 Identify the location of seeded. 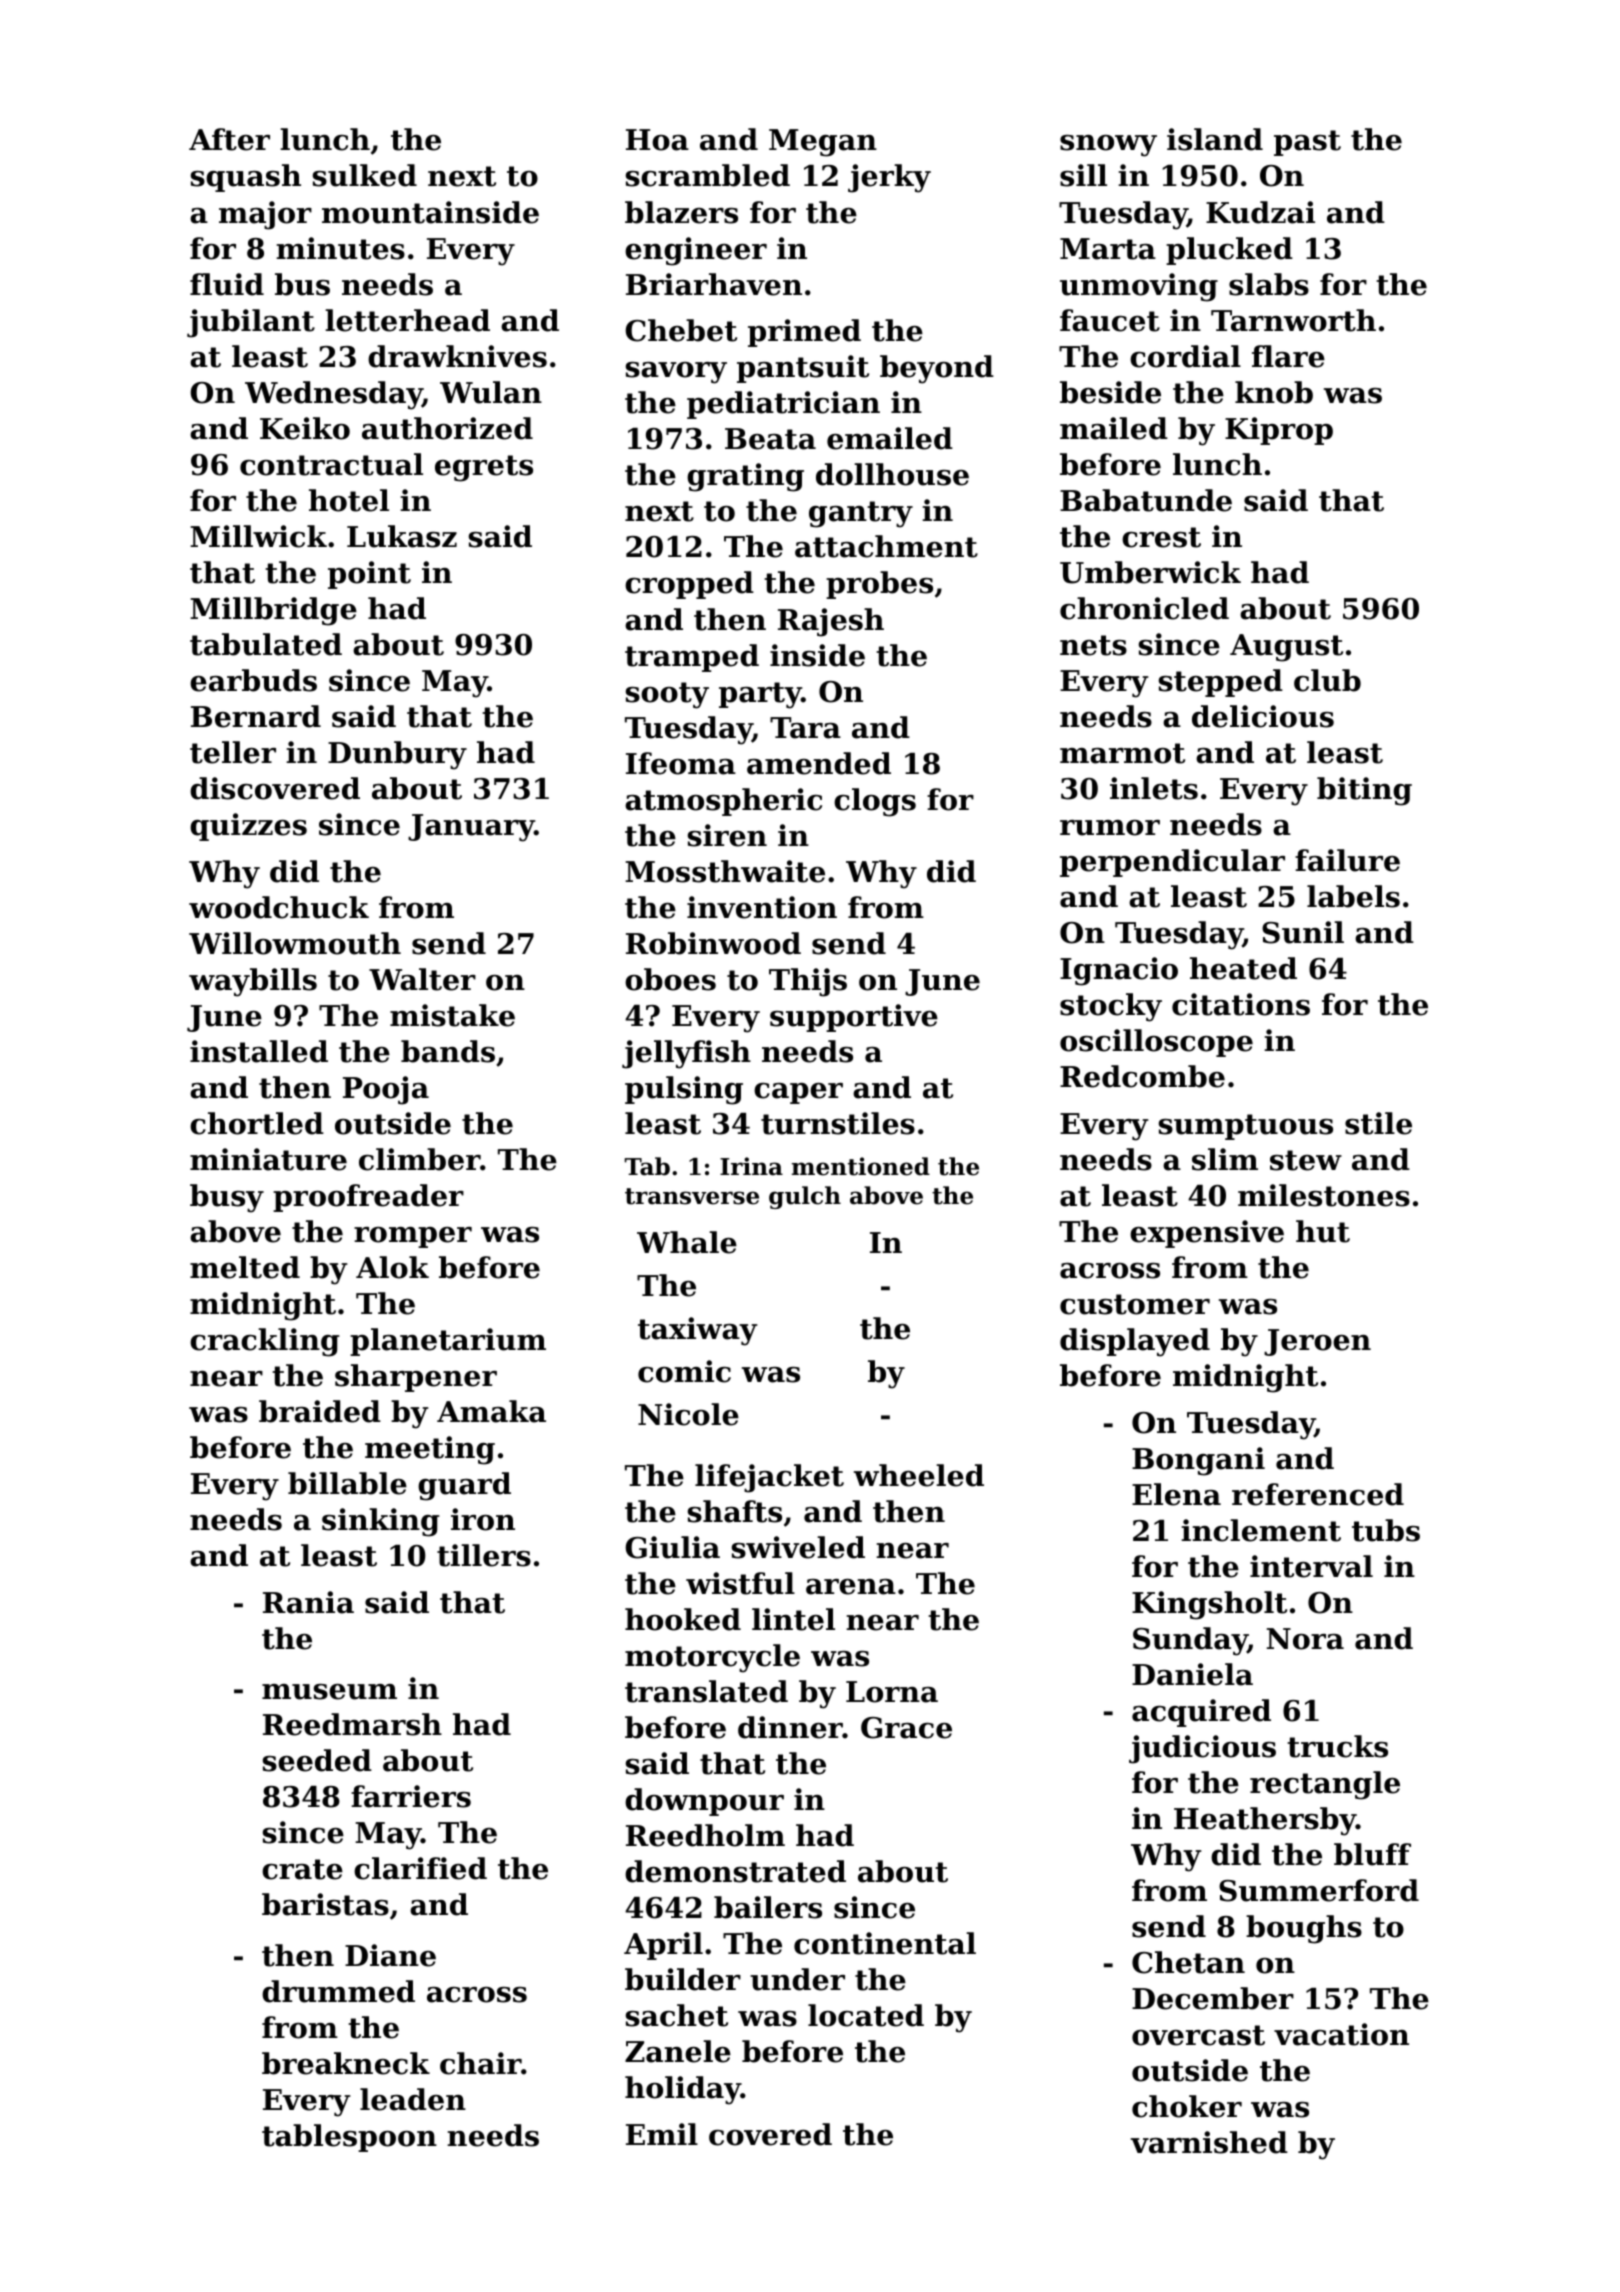
(317, 1760).
